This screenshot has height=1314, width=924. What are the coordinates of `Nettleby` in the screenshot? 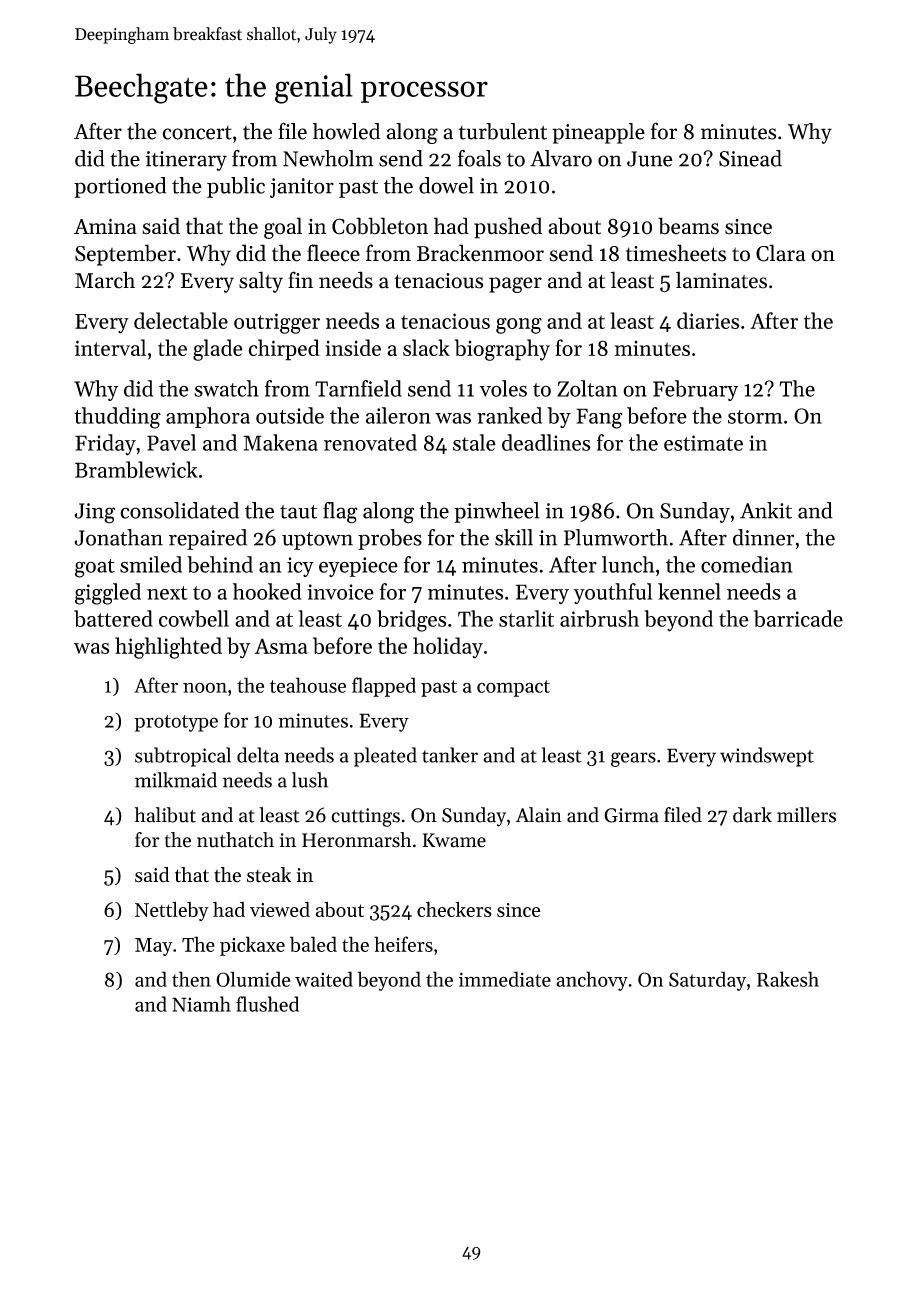 It's located at (172, 911).
